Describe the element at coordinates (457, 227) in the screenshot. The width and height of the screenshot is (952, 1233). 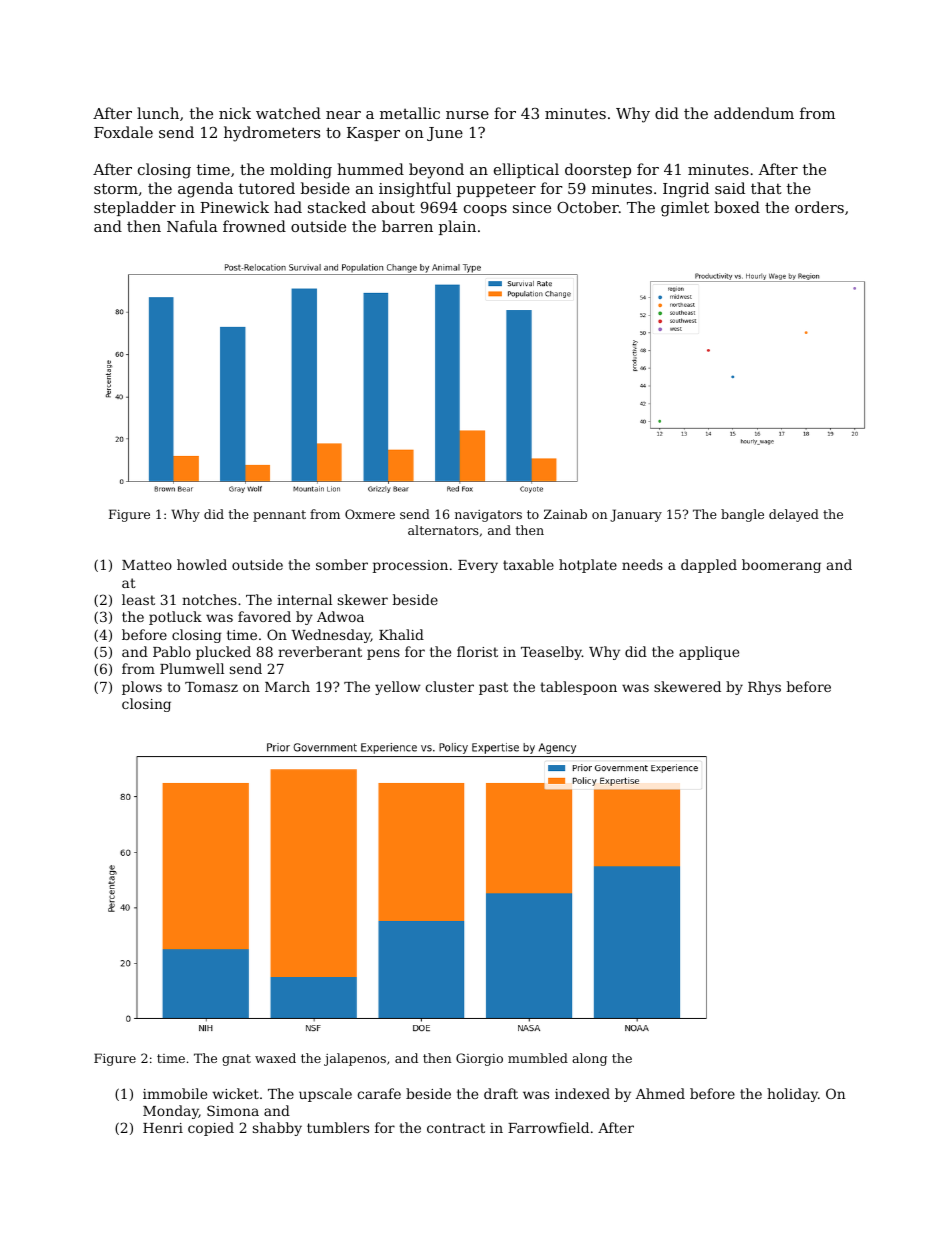
I see `plain` at that location.
